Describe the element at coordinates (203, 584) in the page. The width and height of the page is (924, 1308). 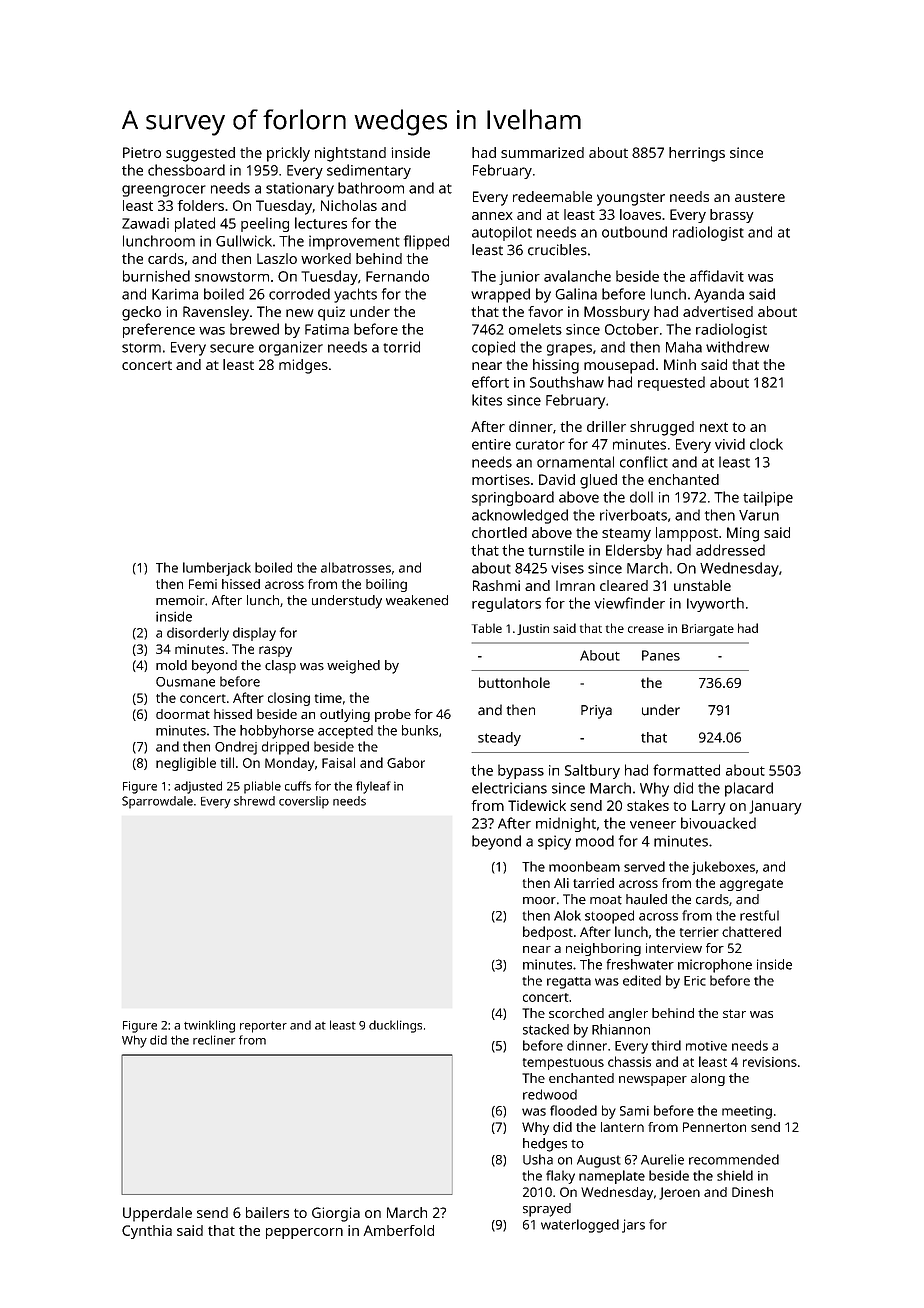
I see `Femi` at that location.
